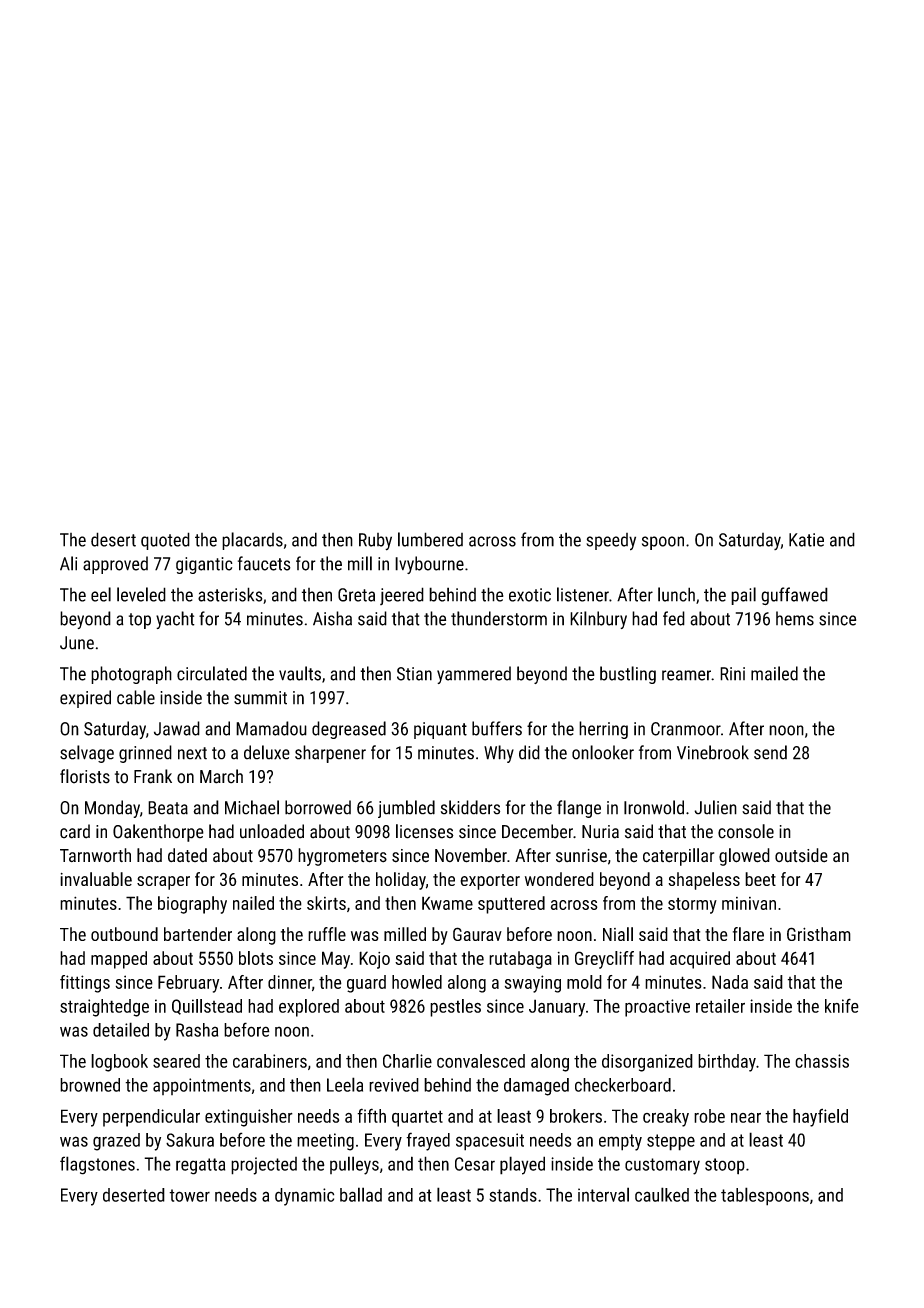 The width and height of the document is (924, 1308). What do you see at coordinates (119, 960) in the document?
I see `mapped` at bounding box center [119, 960].
